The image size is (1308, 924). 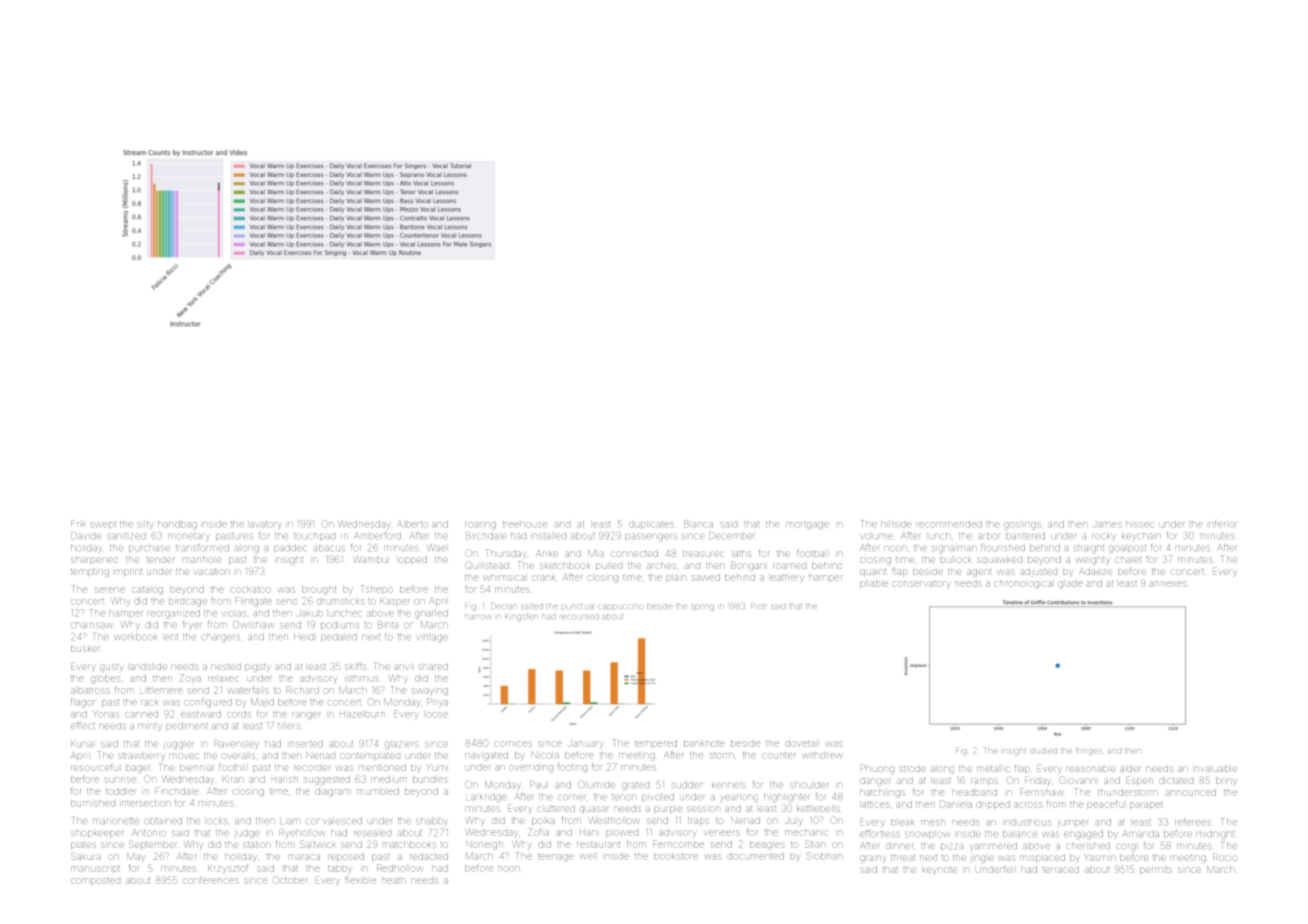 What do you see at coordinates (116, 821) in the screenshot?
I see `marionette` at bounding box center [116, 821].
